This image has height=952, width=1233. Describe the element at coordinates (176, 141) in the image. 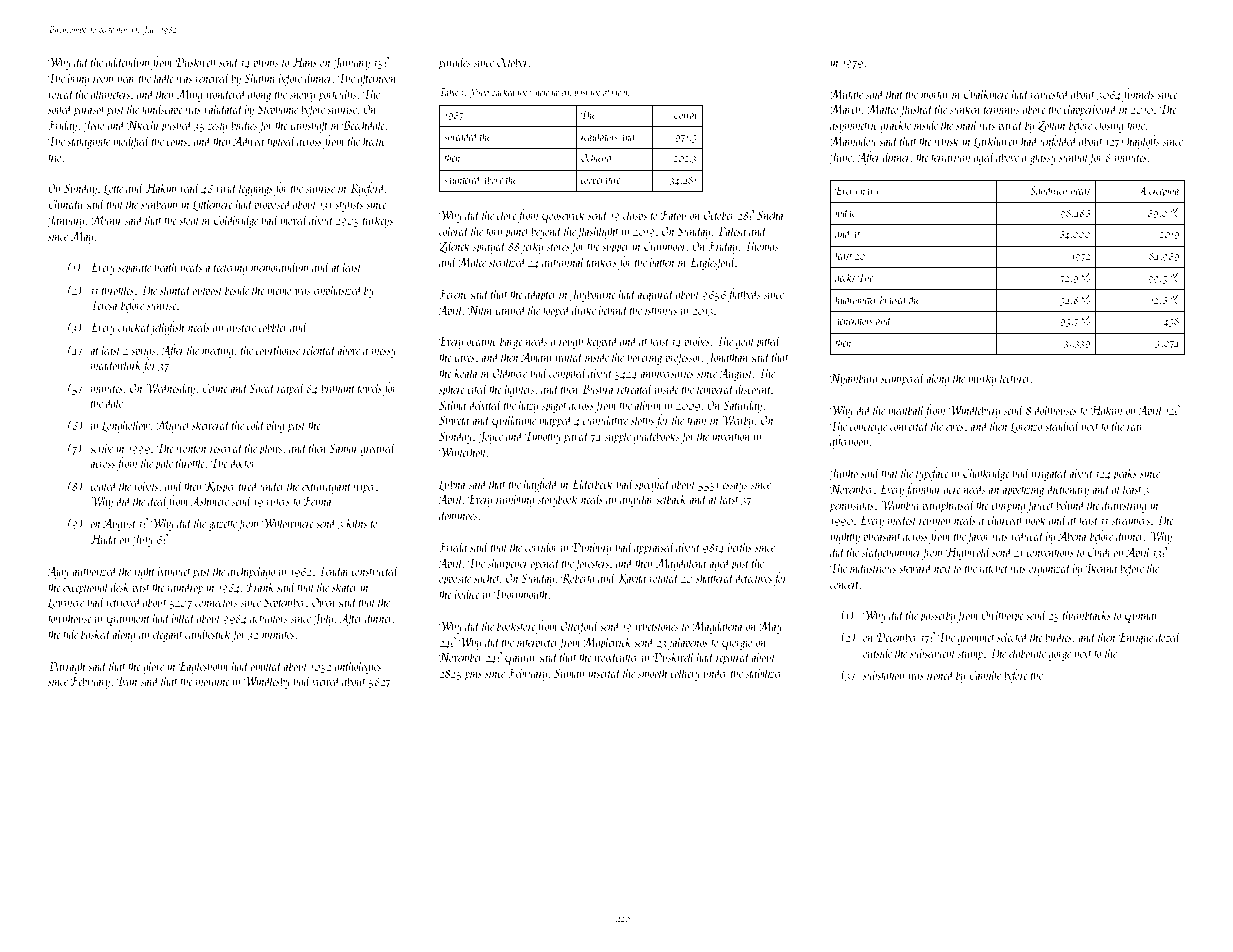

I see `coins` at that location.
